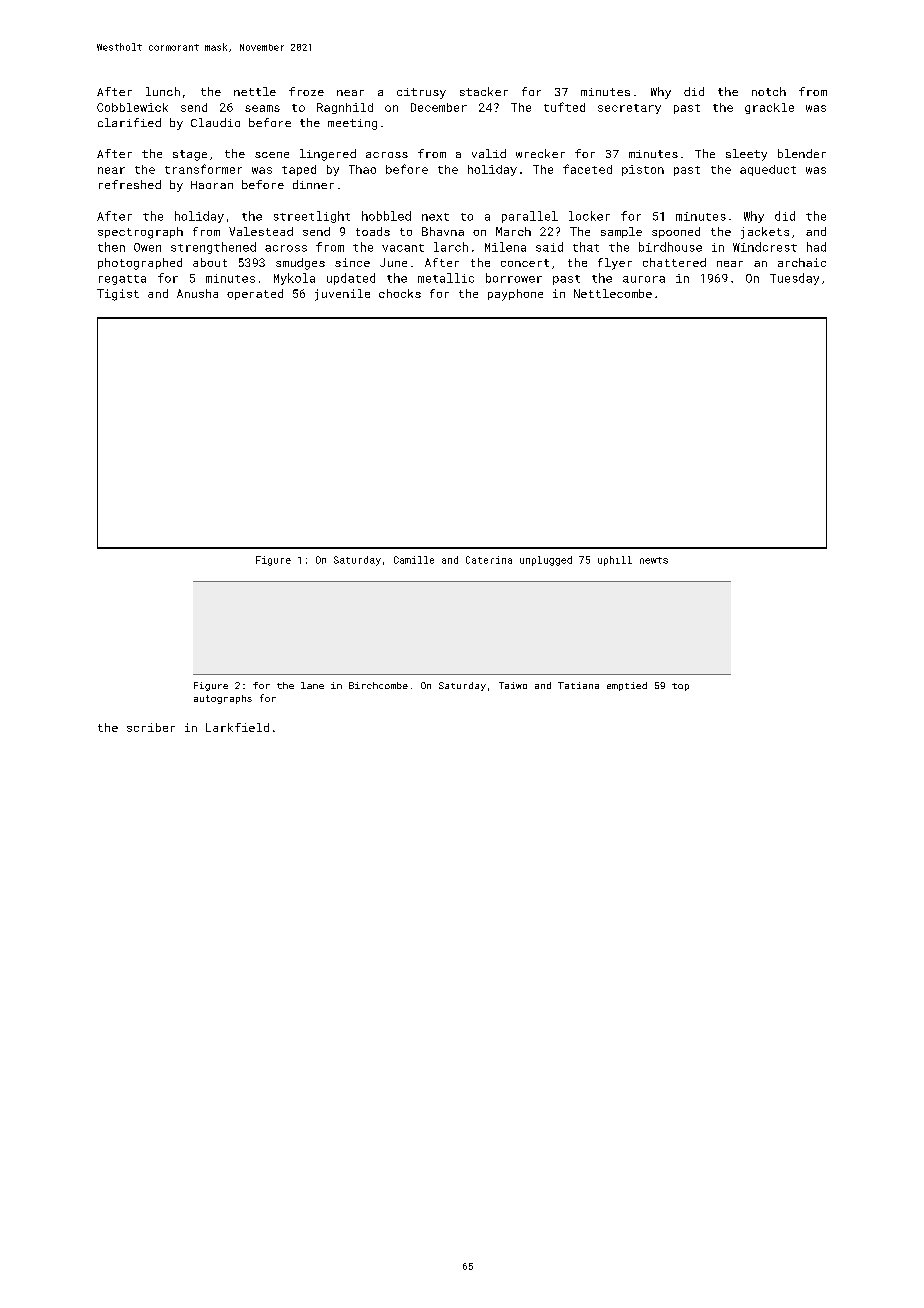  Describe the element at coordinates (400, 293) in the screenshot. I see `chocks` at that location.
